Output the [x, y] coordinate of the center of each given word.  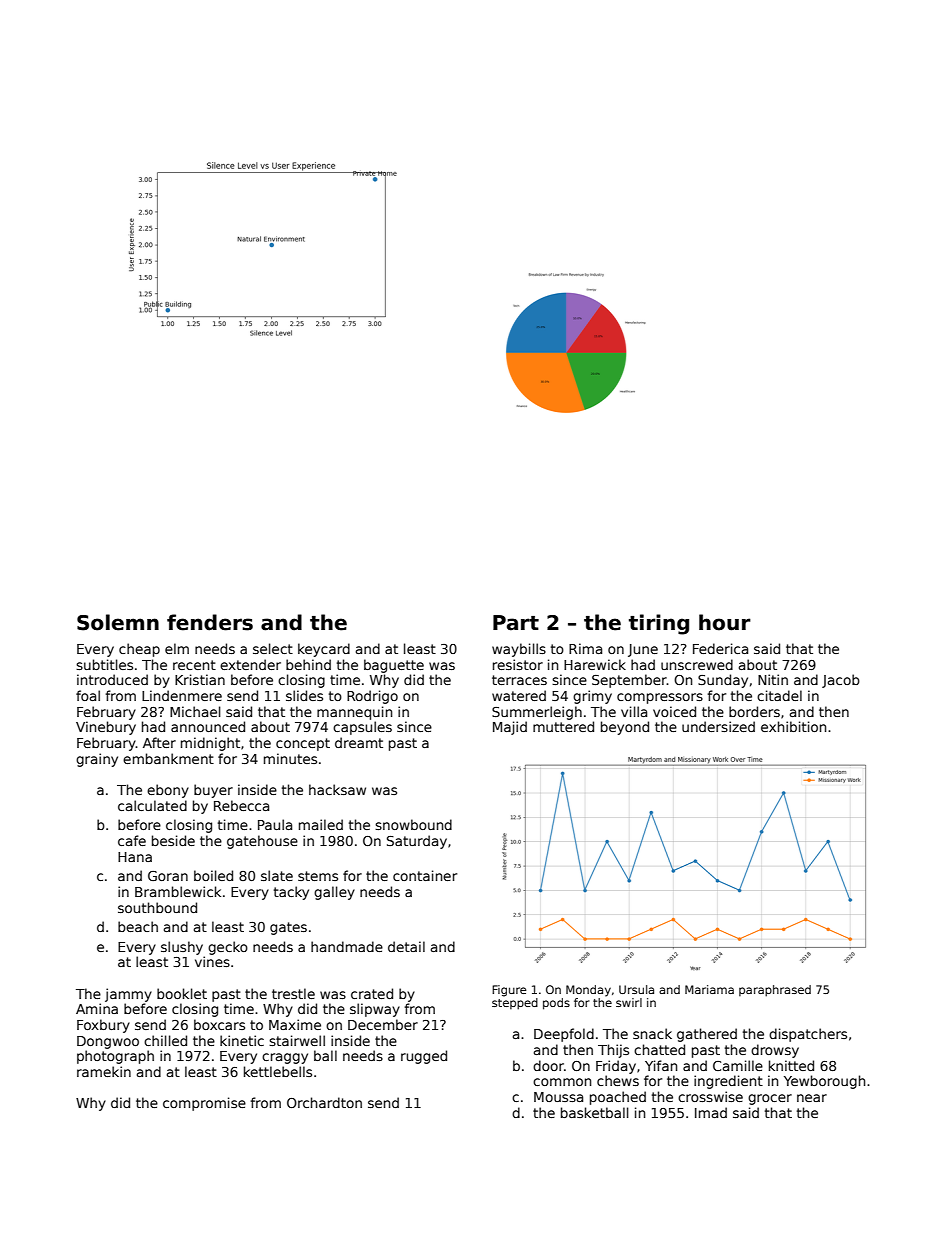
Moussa [558, 1097]
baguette [394, 666]
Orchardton [324, 1102]
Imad [711, 1112]
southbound [157, 907]
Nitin [773, 679]
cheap [139, 650]
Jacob [841, 681]
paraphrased [775, 991]
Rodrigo [372, 697]
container [425, 875]
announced [208, 726]
